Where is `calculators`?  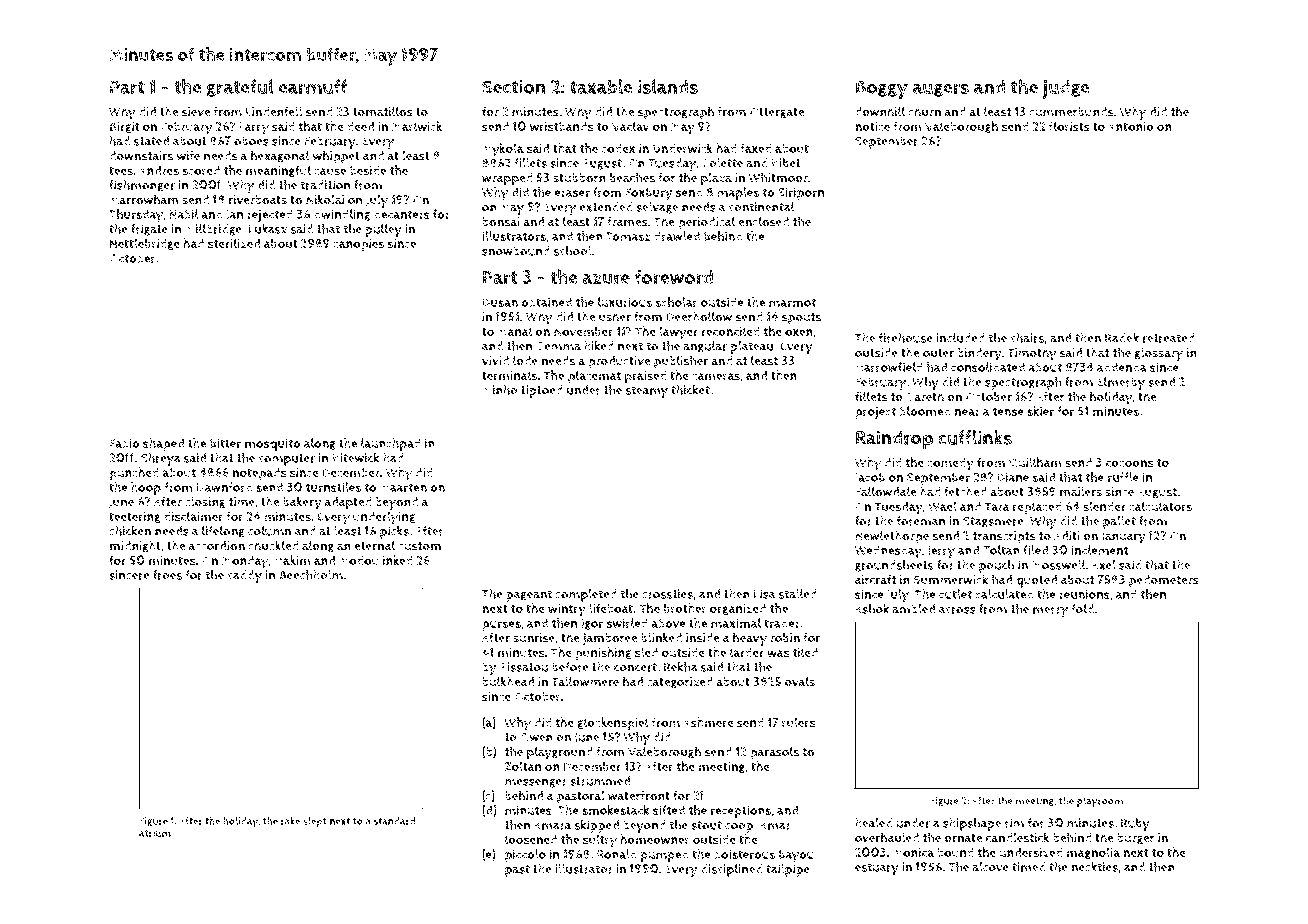
calculators is located at coordinates (1160, 506).
